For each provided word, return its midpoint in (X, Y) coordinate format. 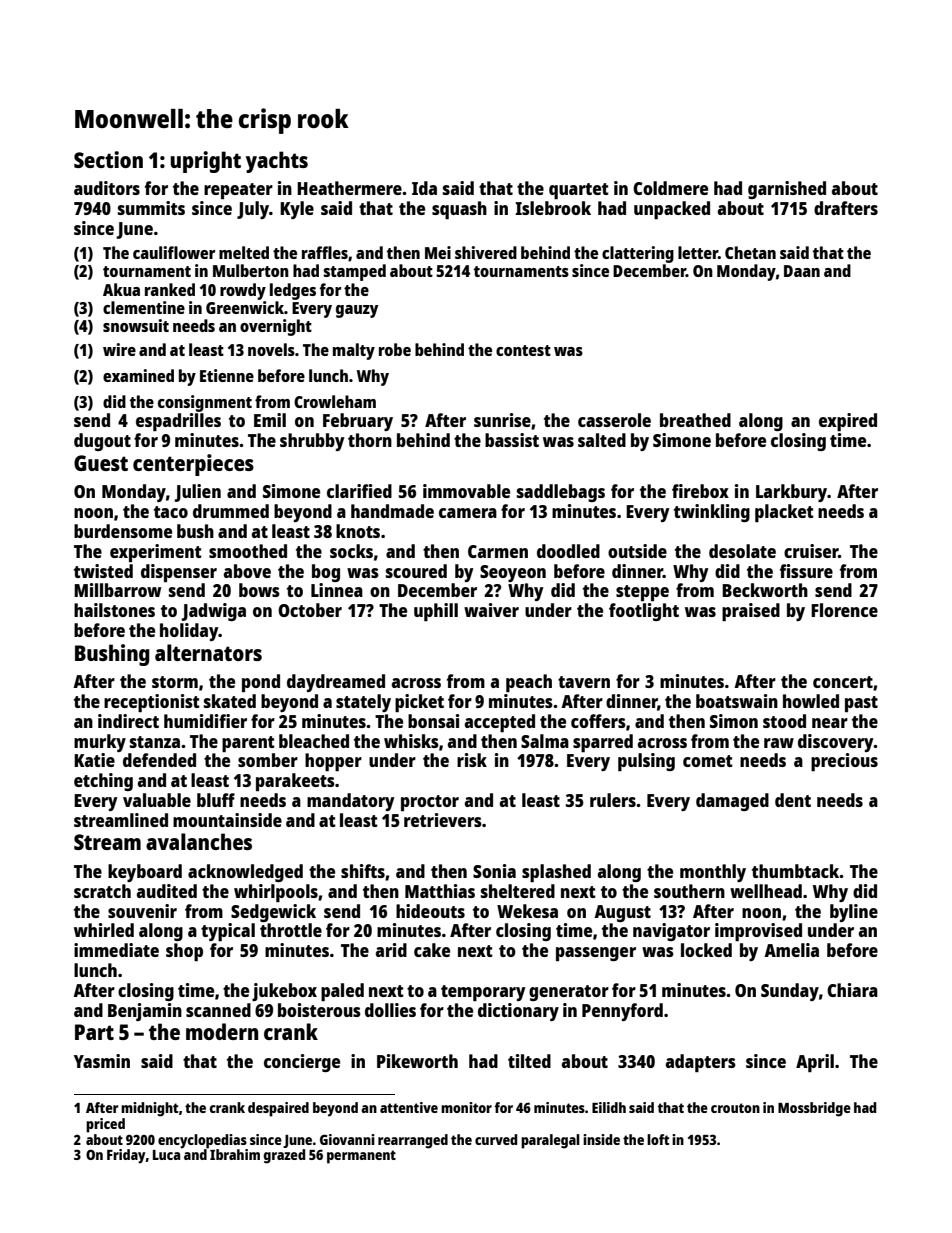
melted (244, 252)
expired (848, 422)
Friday (126, 1156)
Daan (802, 271)
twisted (103, 571)
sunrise (502, 420)
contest (523, 350)
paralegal (550, 1141)
